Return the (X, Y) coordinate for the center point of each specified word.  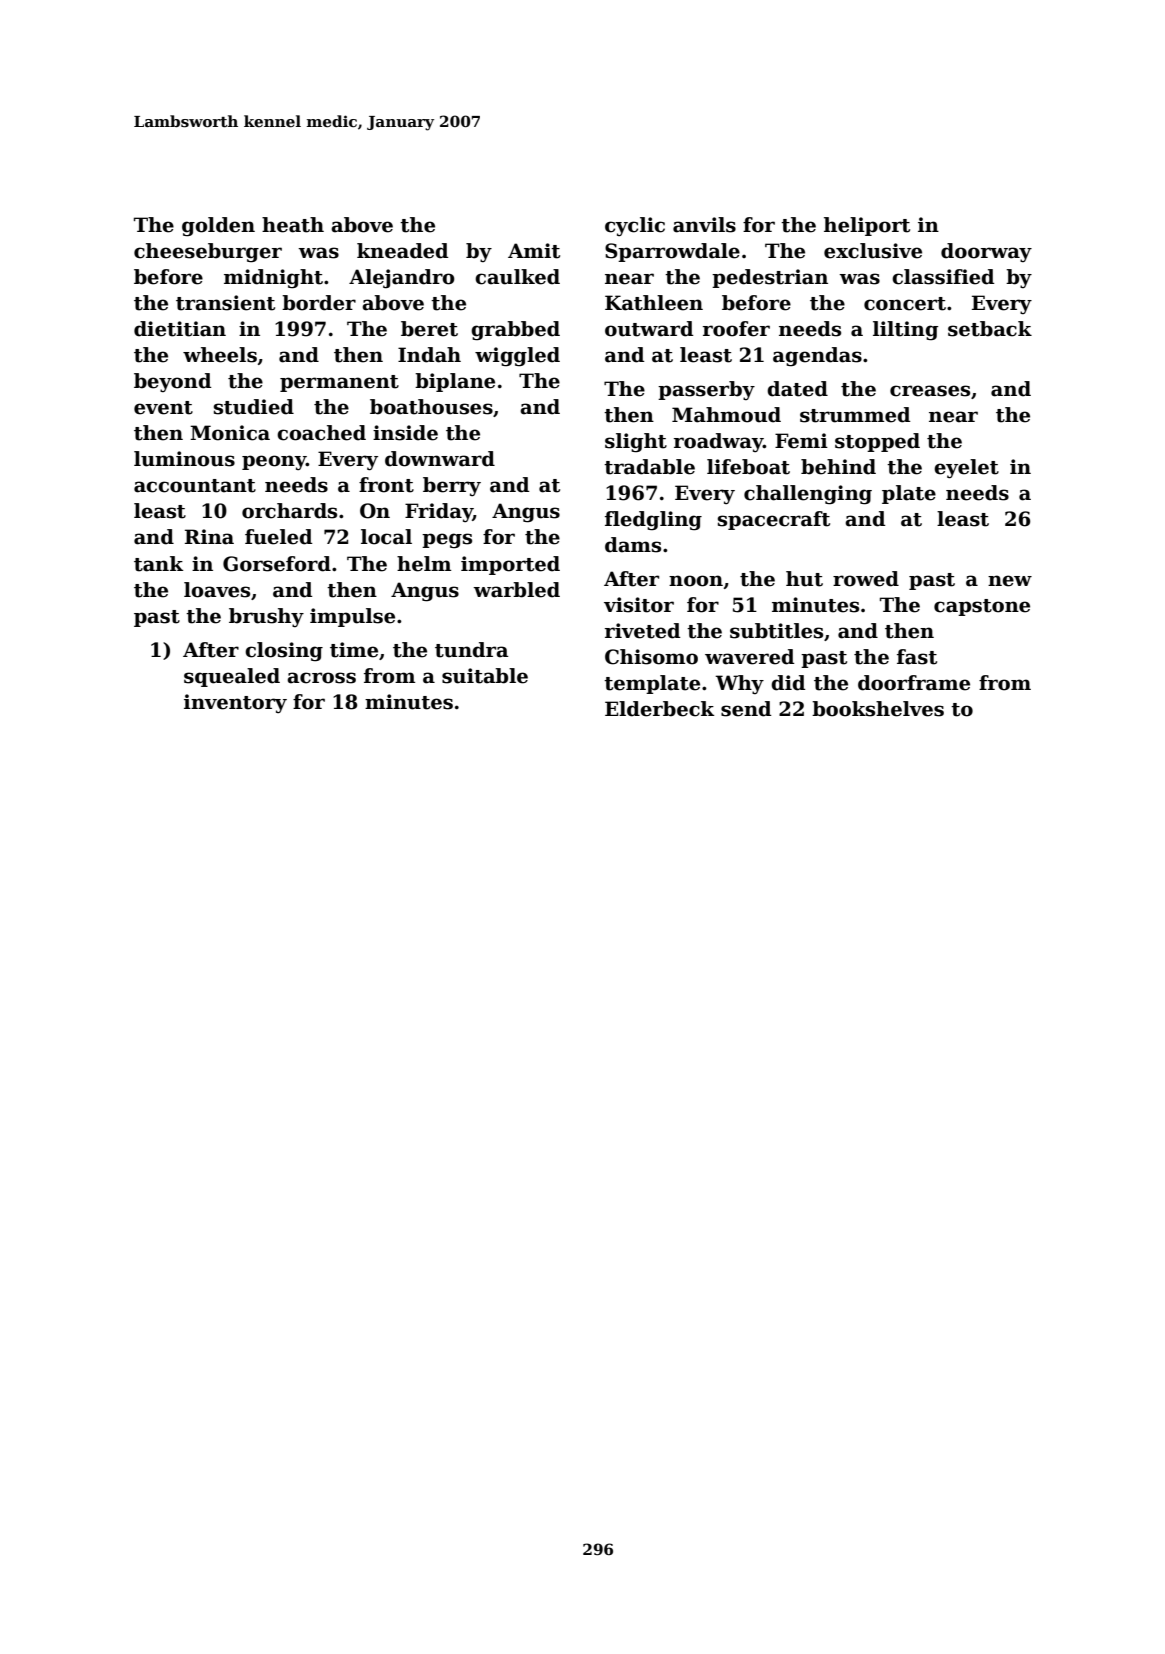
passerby (706, 390)
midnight (273, 279)
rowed (866, 579)
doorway (986, 252)
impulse (352, 617)
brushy (266, 617)
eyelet (966, 469)
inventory (235, 703)
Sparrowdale (672, 252)
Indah (429, 355)
